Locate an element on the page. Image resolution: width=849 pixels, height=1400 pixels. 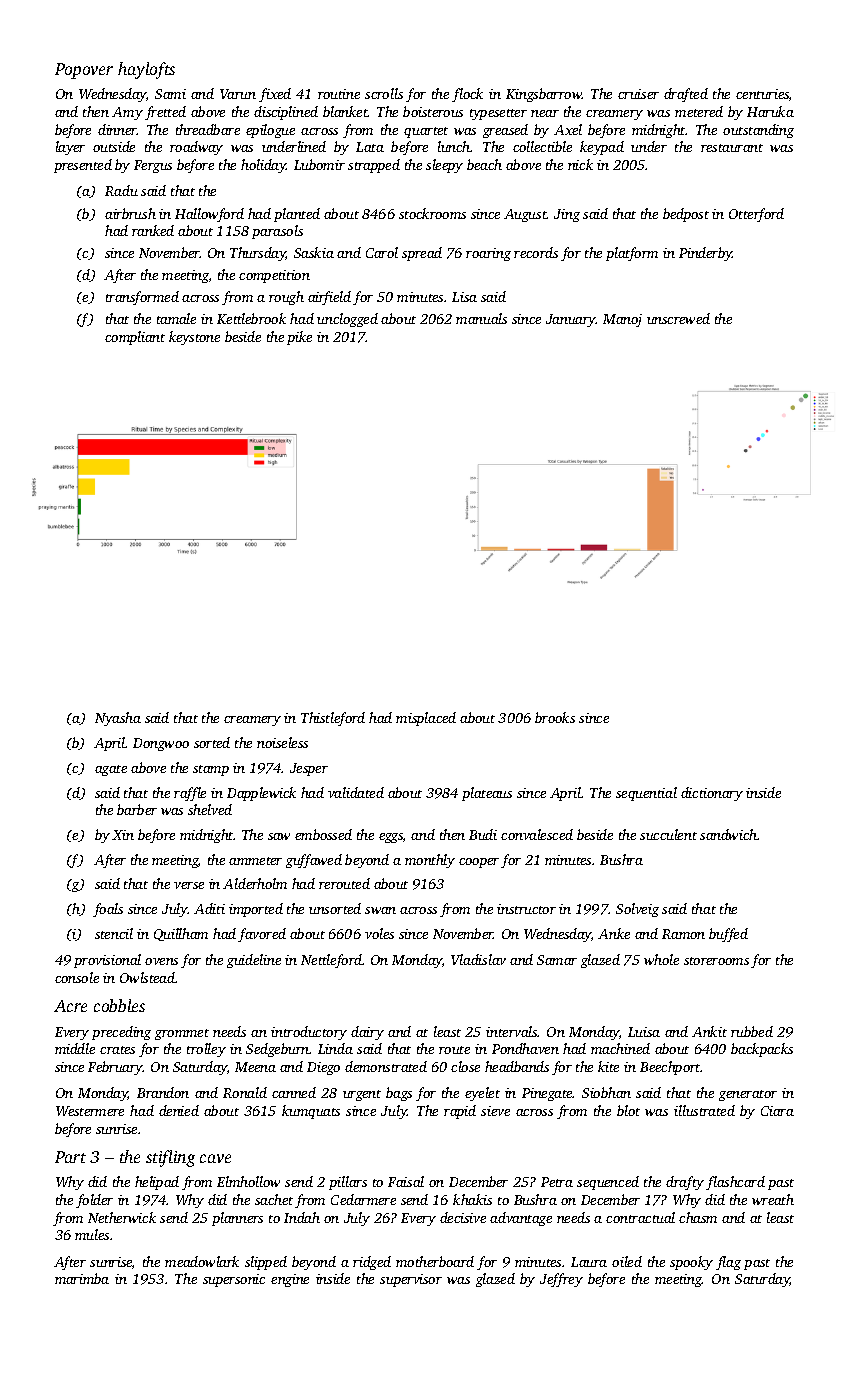
Amy is located at coordinates (127, 113).
